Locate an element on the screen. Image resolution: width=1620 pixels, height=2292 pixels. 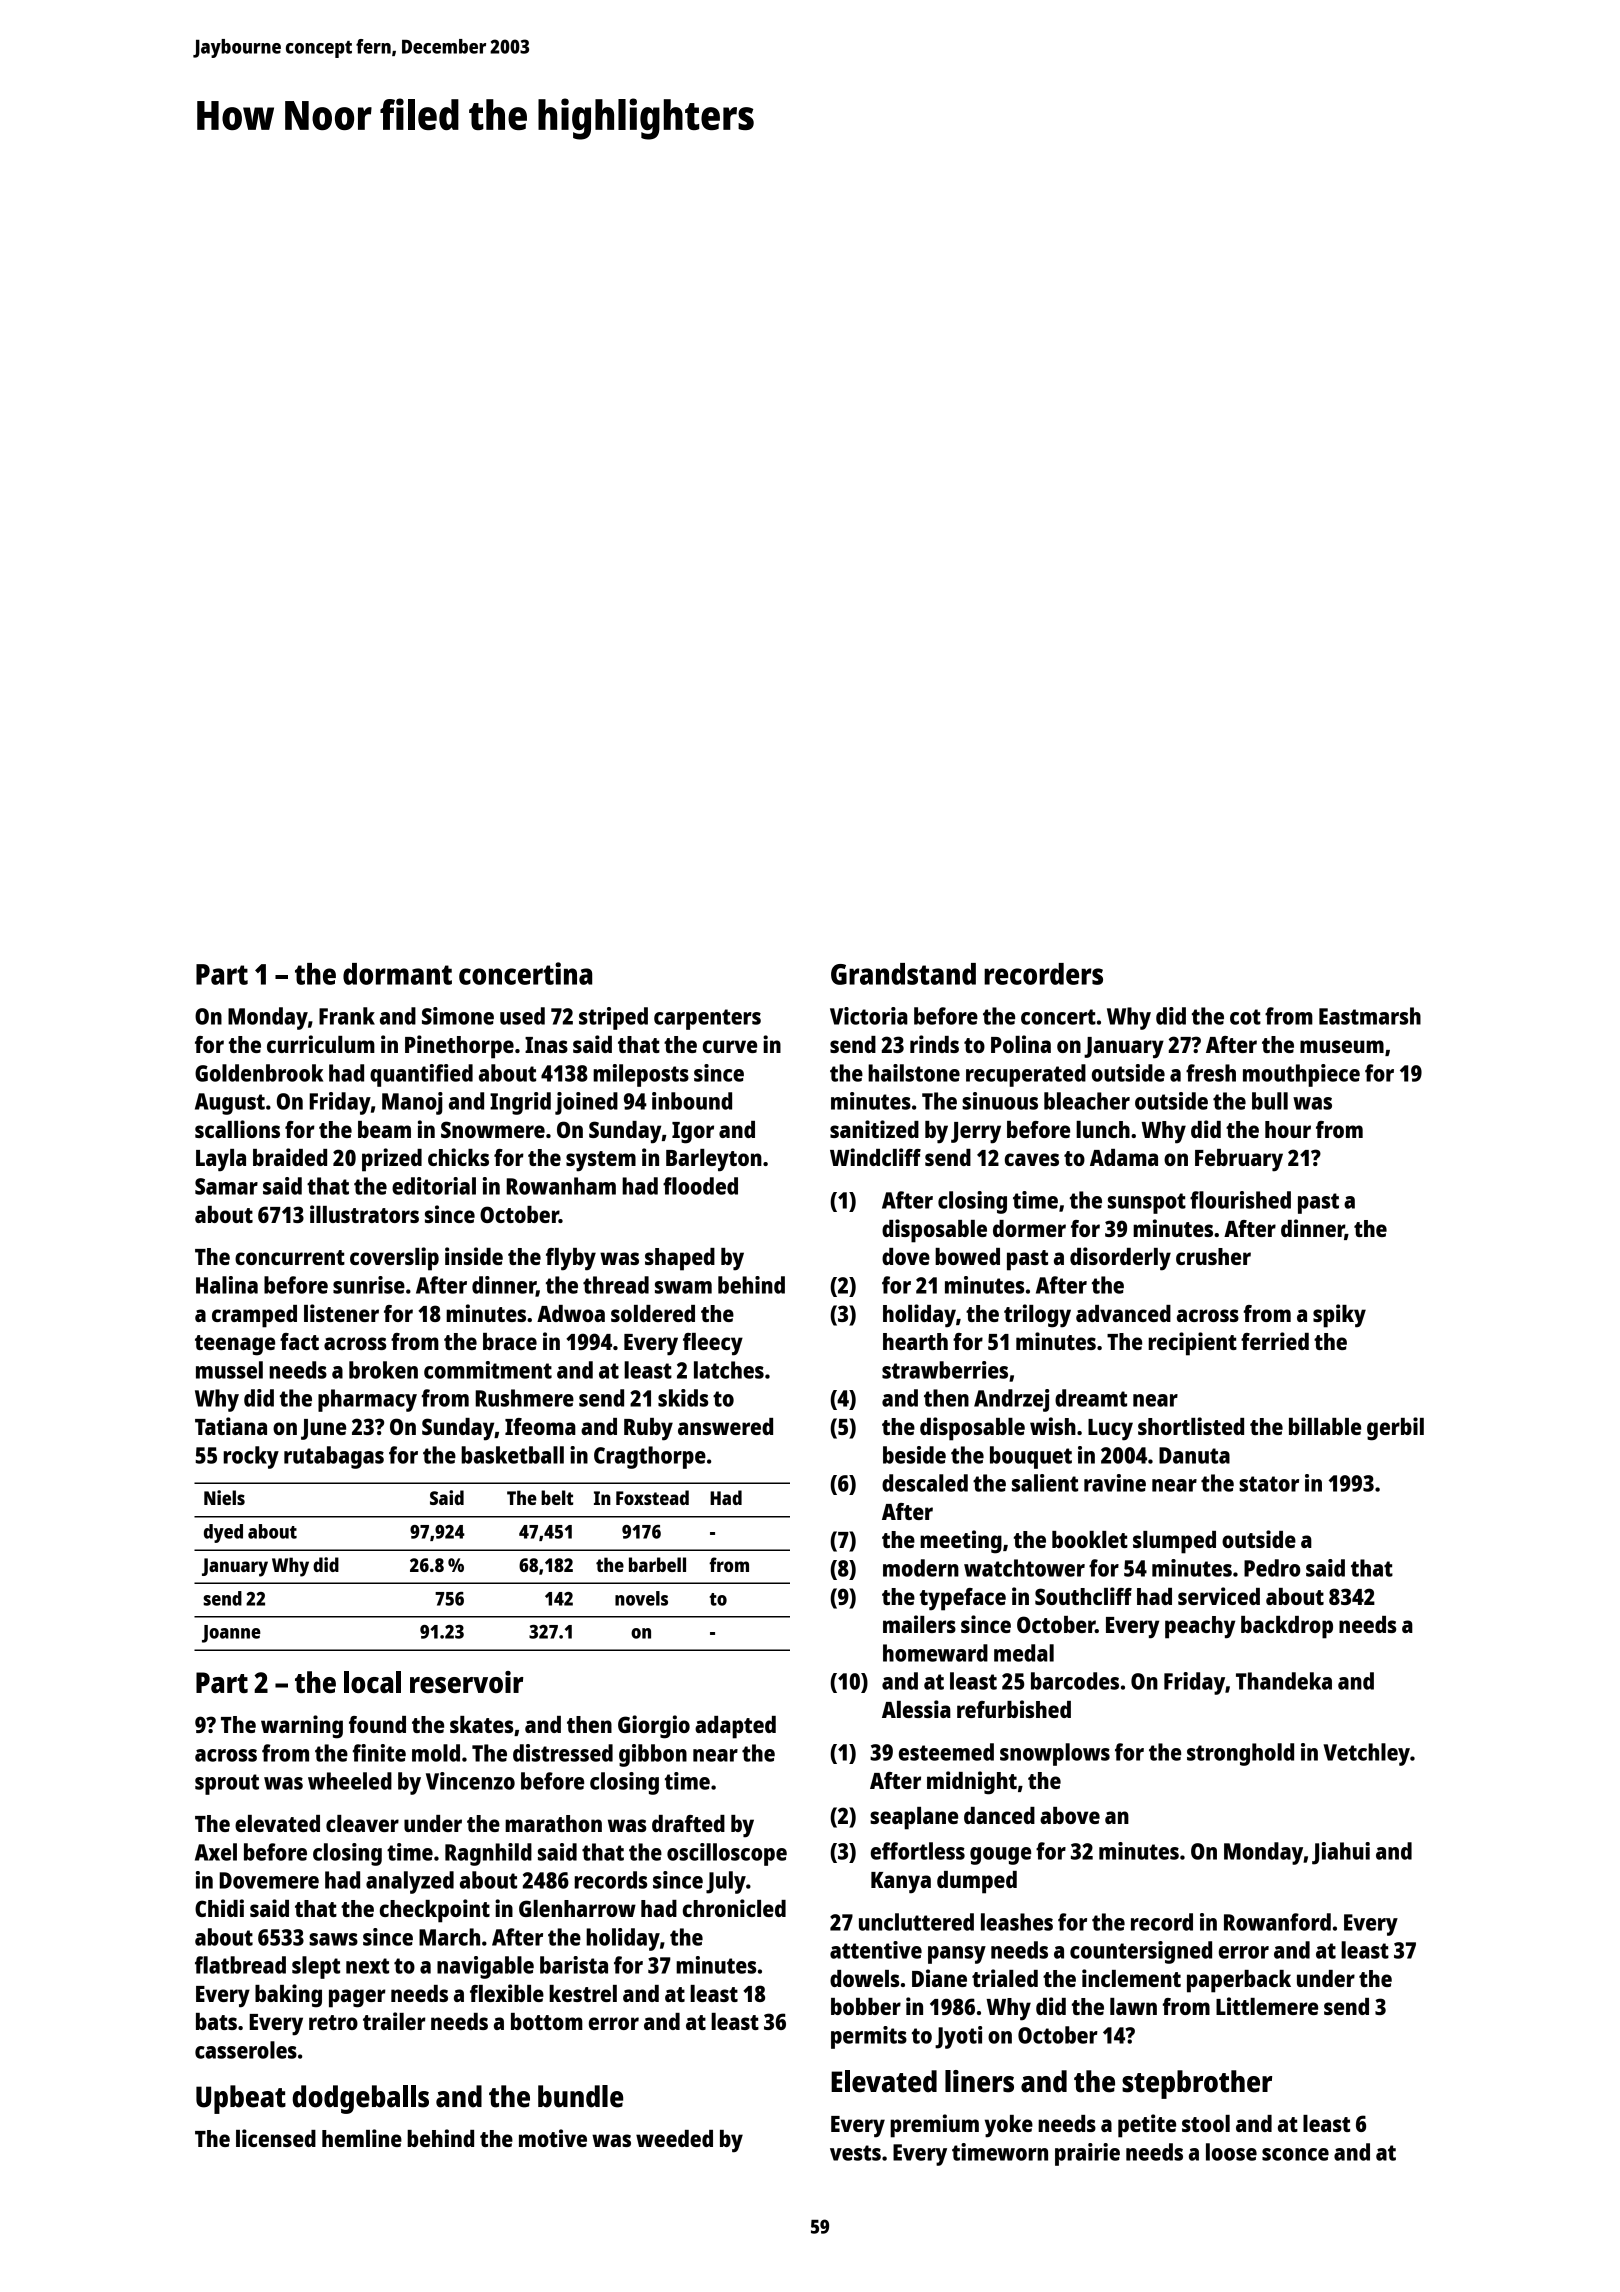
vests is located at coordinates (855, 2153).
